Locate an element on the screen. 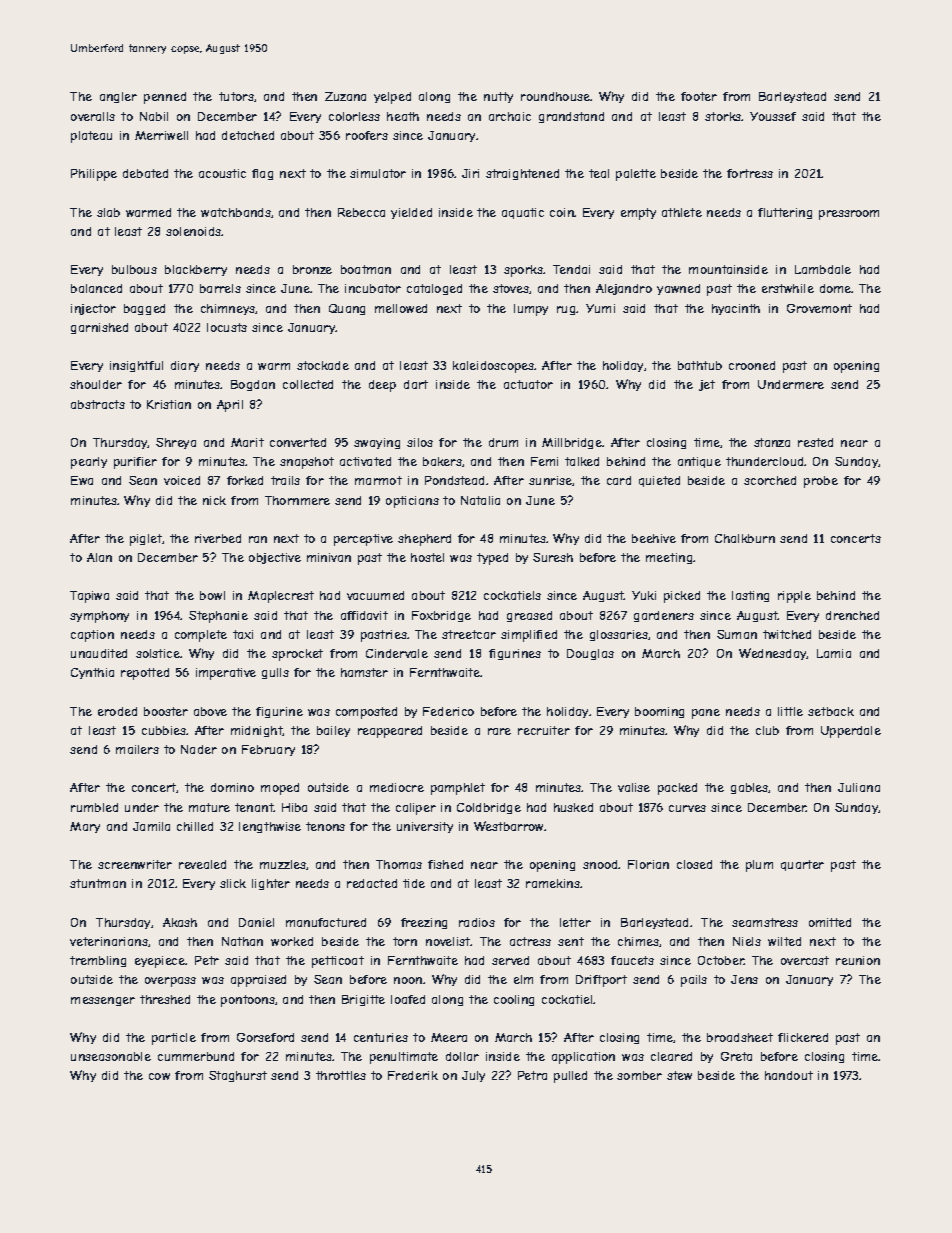 The width and height of the screenshot is (952, 1233). affidavit is located at coordinates (364, 615).
